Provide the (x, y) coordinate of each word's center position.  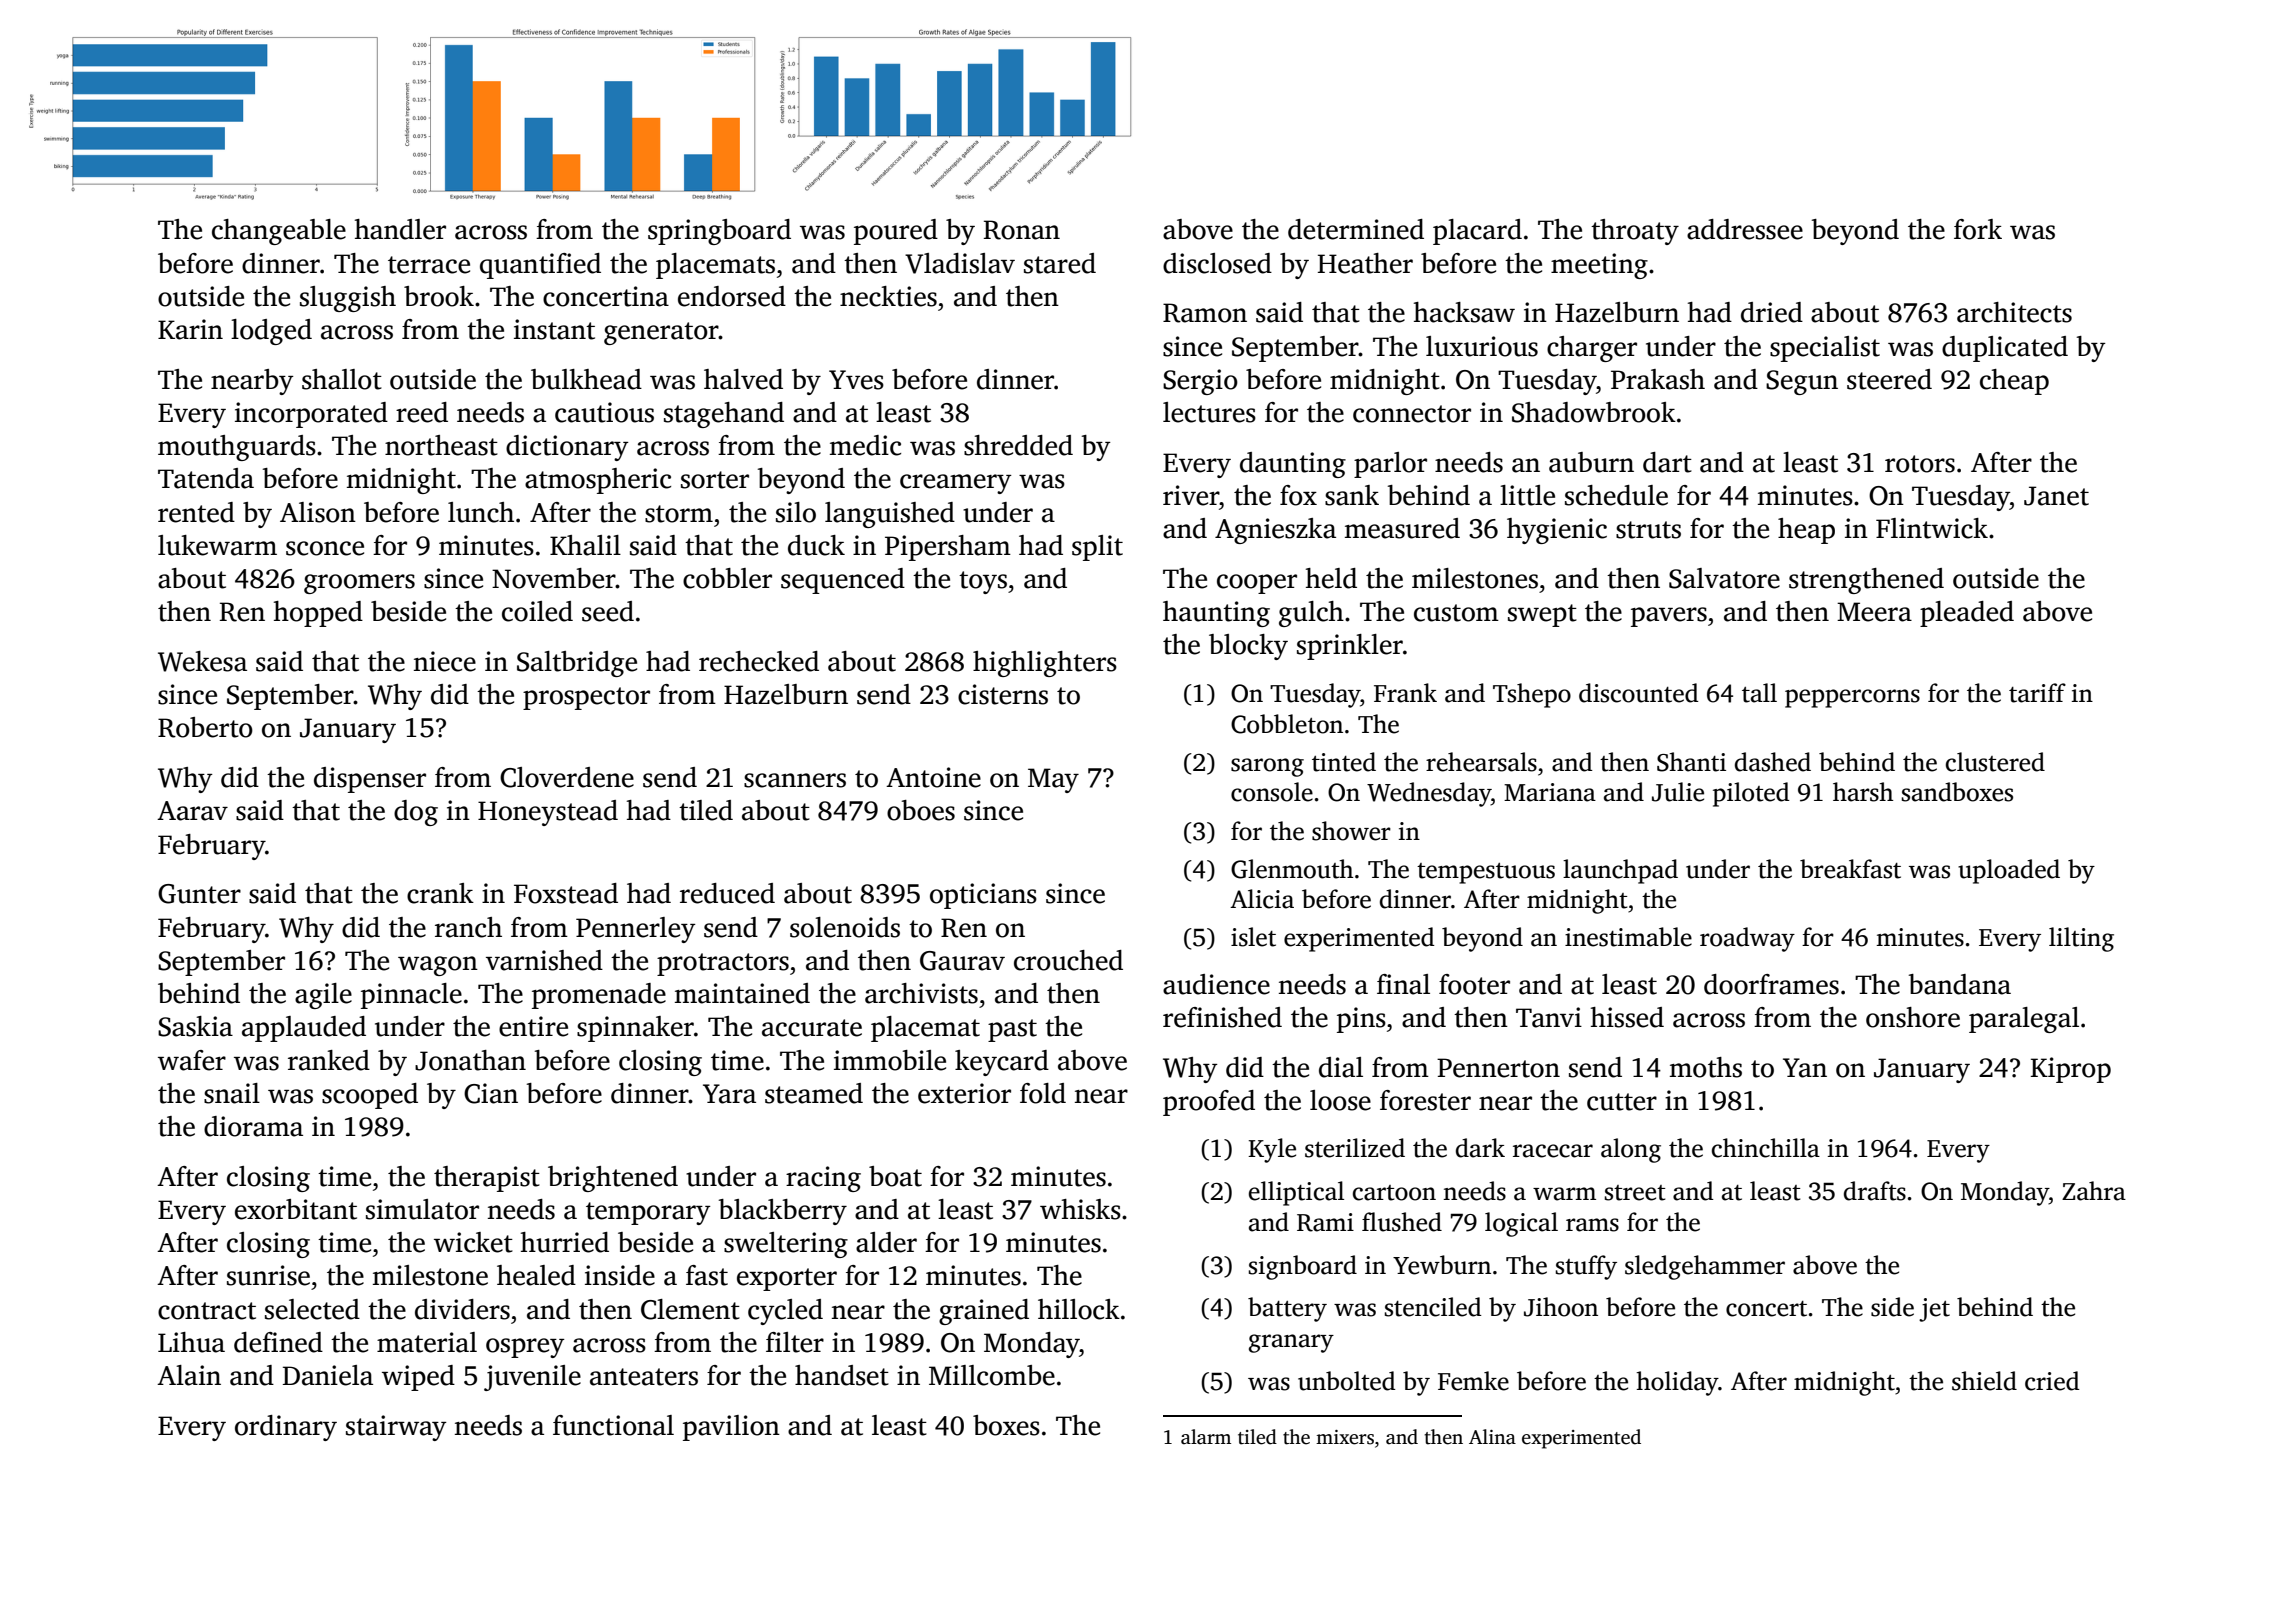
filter (795, 1342)
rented (196, 512)
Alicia (1262, 899)
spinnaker (635, 1029)
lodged (271, 332)
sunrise (268, 1275)
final (1403, 984)
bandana (1960, 984)
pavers (1669, 617)
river (1191, 495)
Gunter (199, 894)
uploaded (2009, 871)
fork (1978, 229)
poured (896, 232)
